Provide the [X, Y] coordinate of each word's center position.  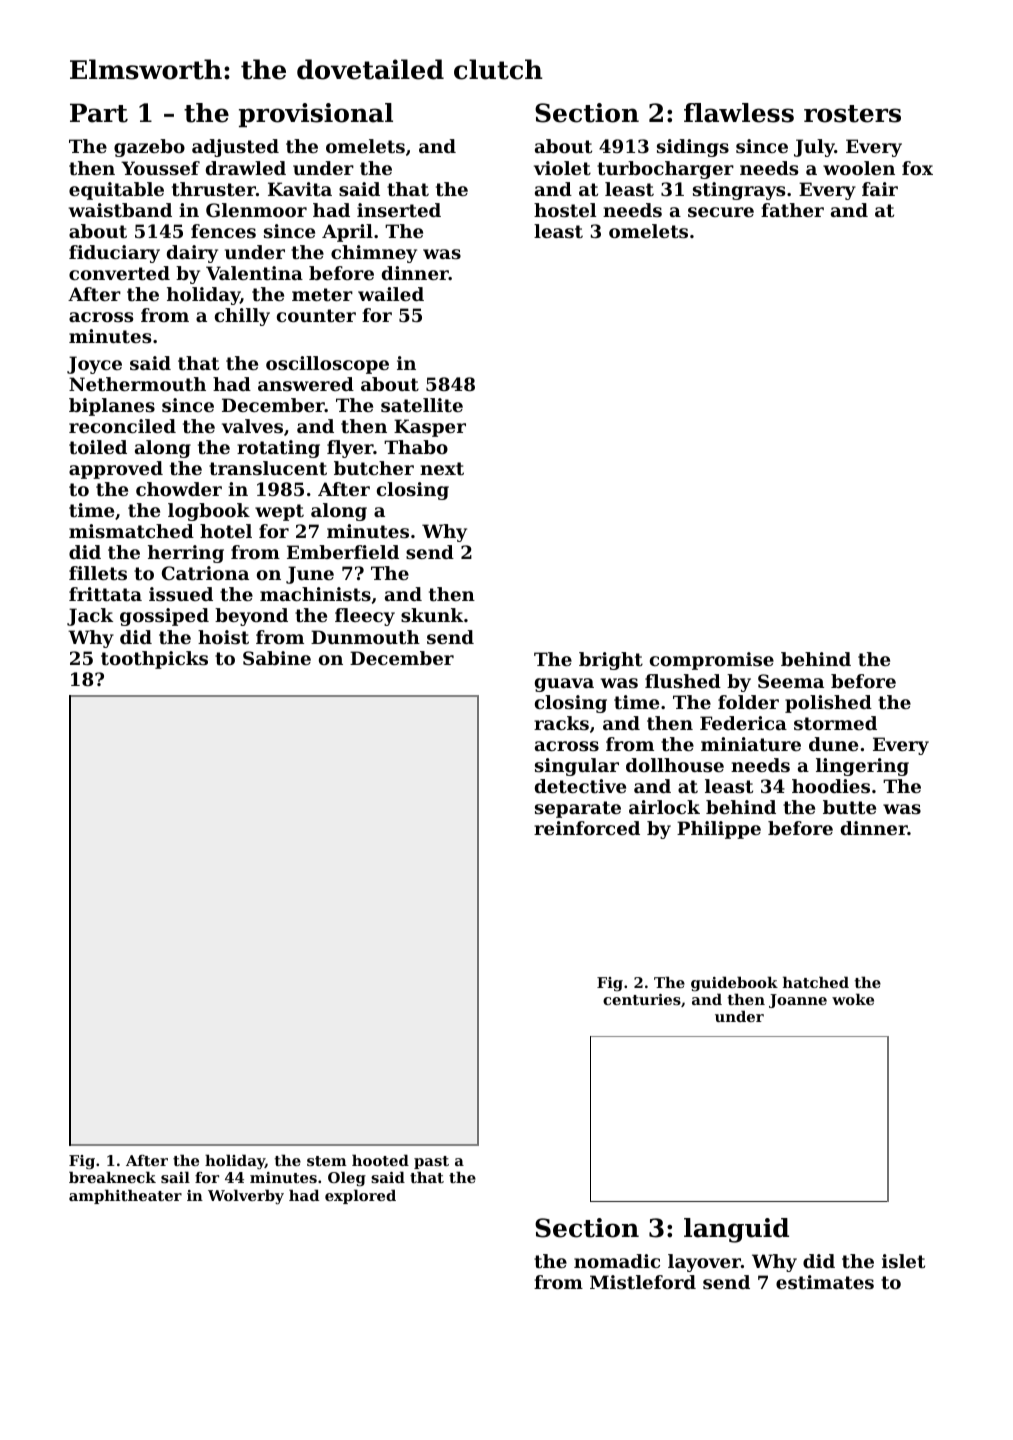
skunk [432, 615]
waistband [120, 210]
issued [181, 594]
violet [562, 168]
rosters [852, 114]
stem [327, 1161]
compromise [712, 661]
